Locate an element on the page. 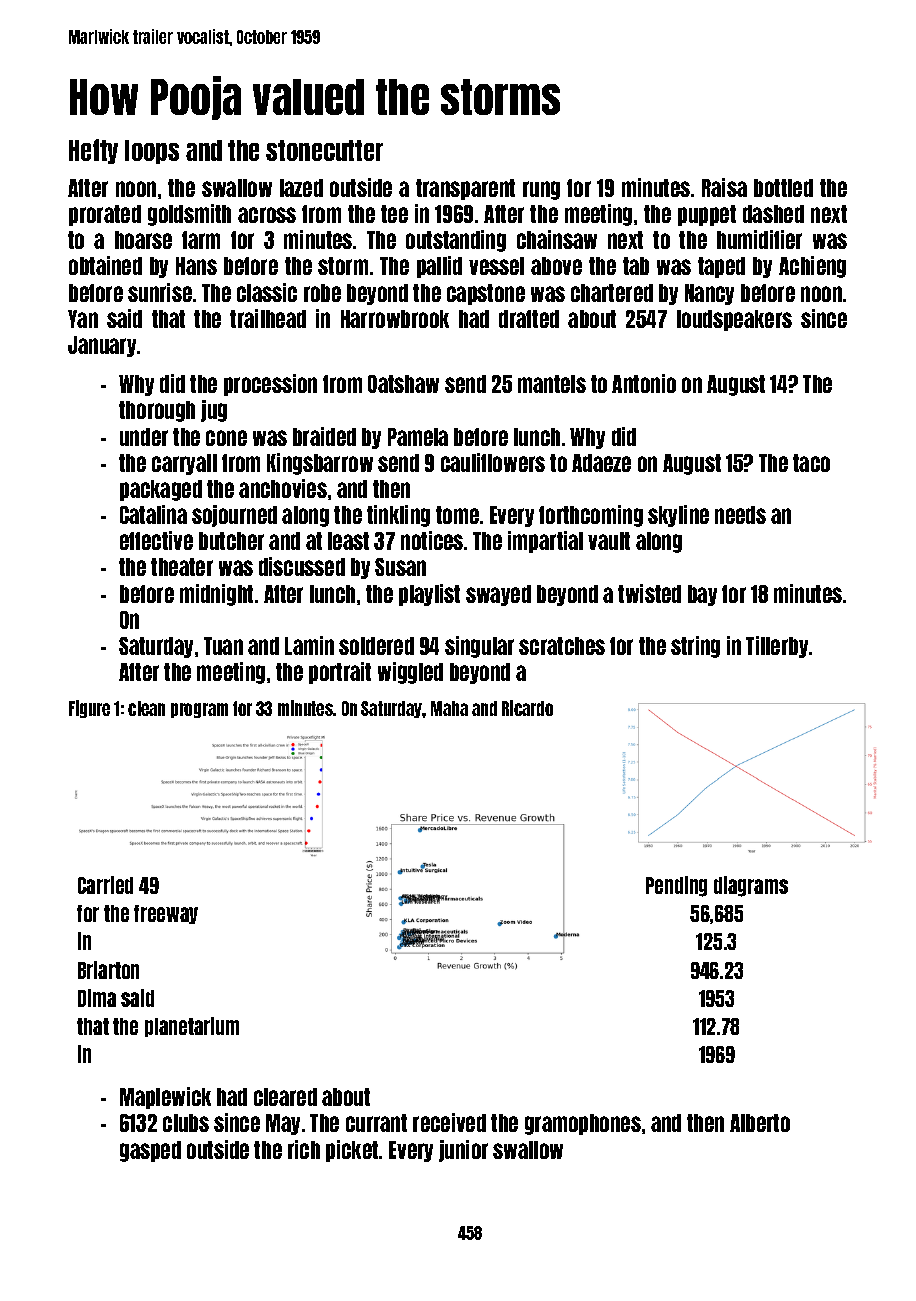 Image resolution: width=916 pixels, height=1301 pixels. mantels is located at coordinates (552, 384).
